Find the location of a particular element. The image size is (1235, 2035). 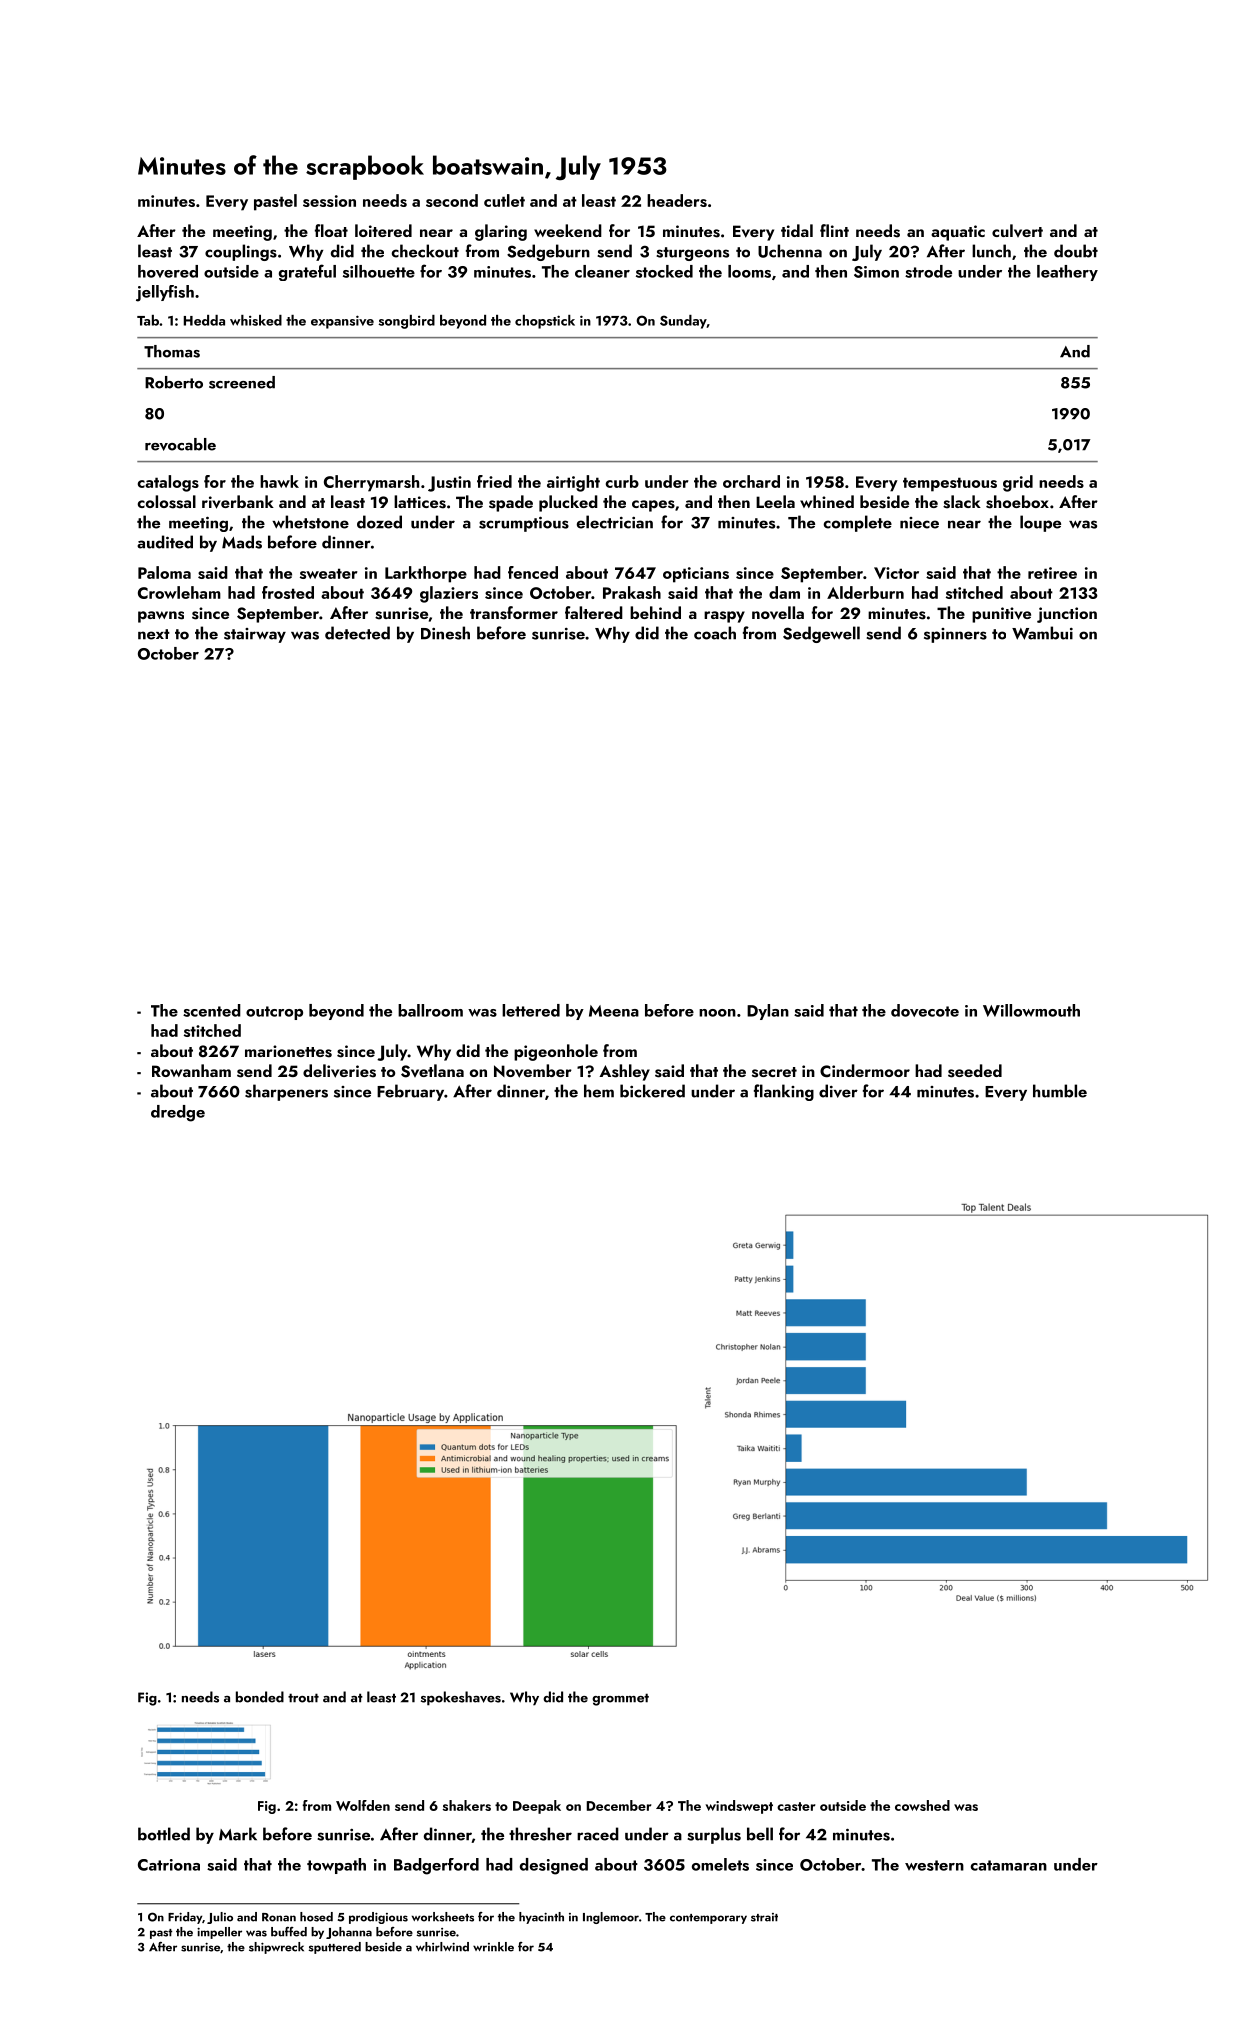

diver is located at coordinates (838, 1091).
